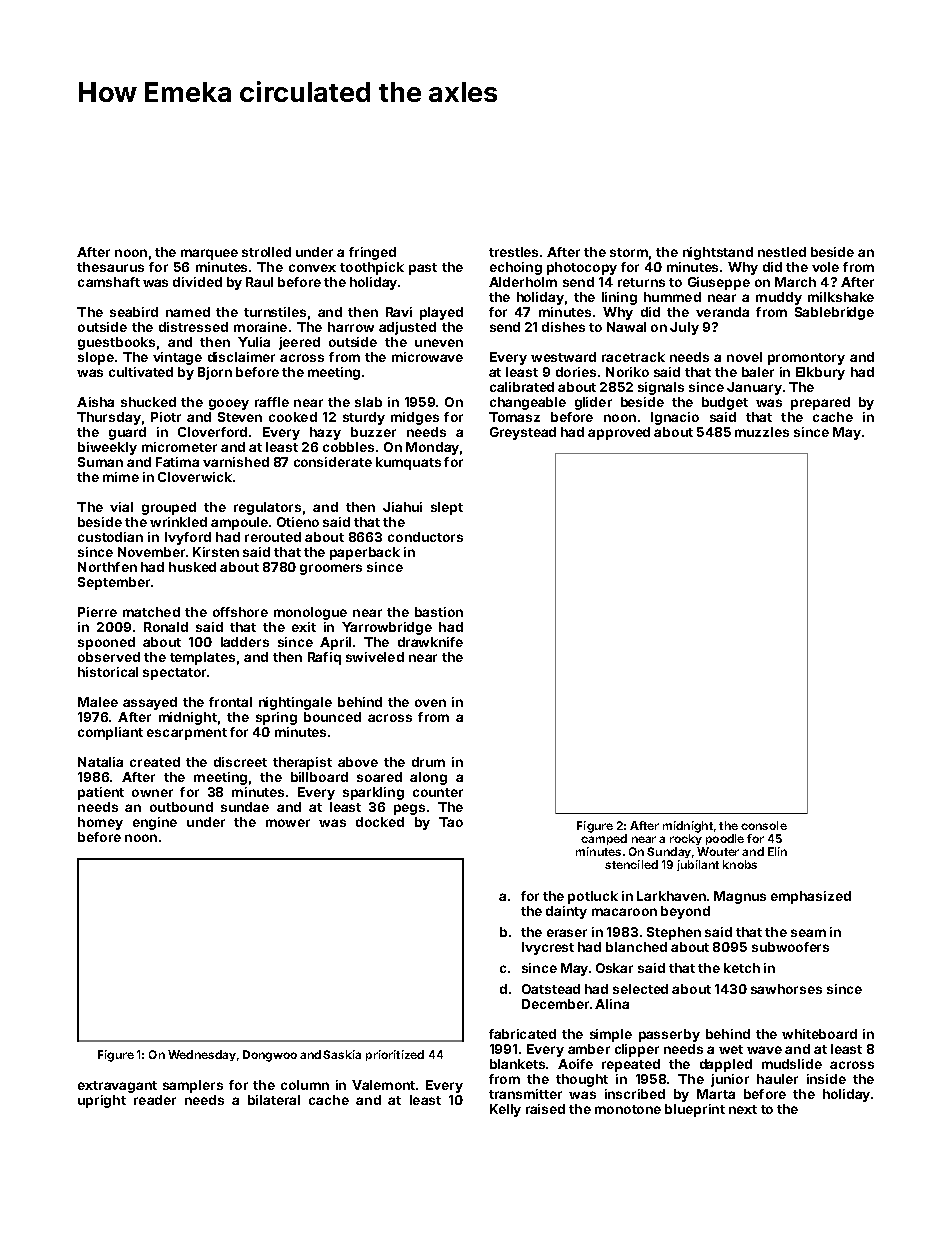  What do you see at coordinates (95, 402) in the screenshot?
I see `Aisha` at bounding box center [95, 402].
